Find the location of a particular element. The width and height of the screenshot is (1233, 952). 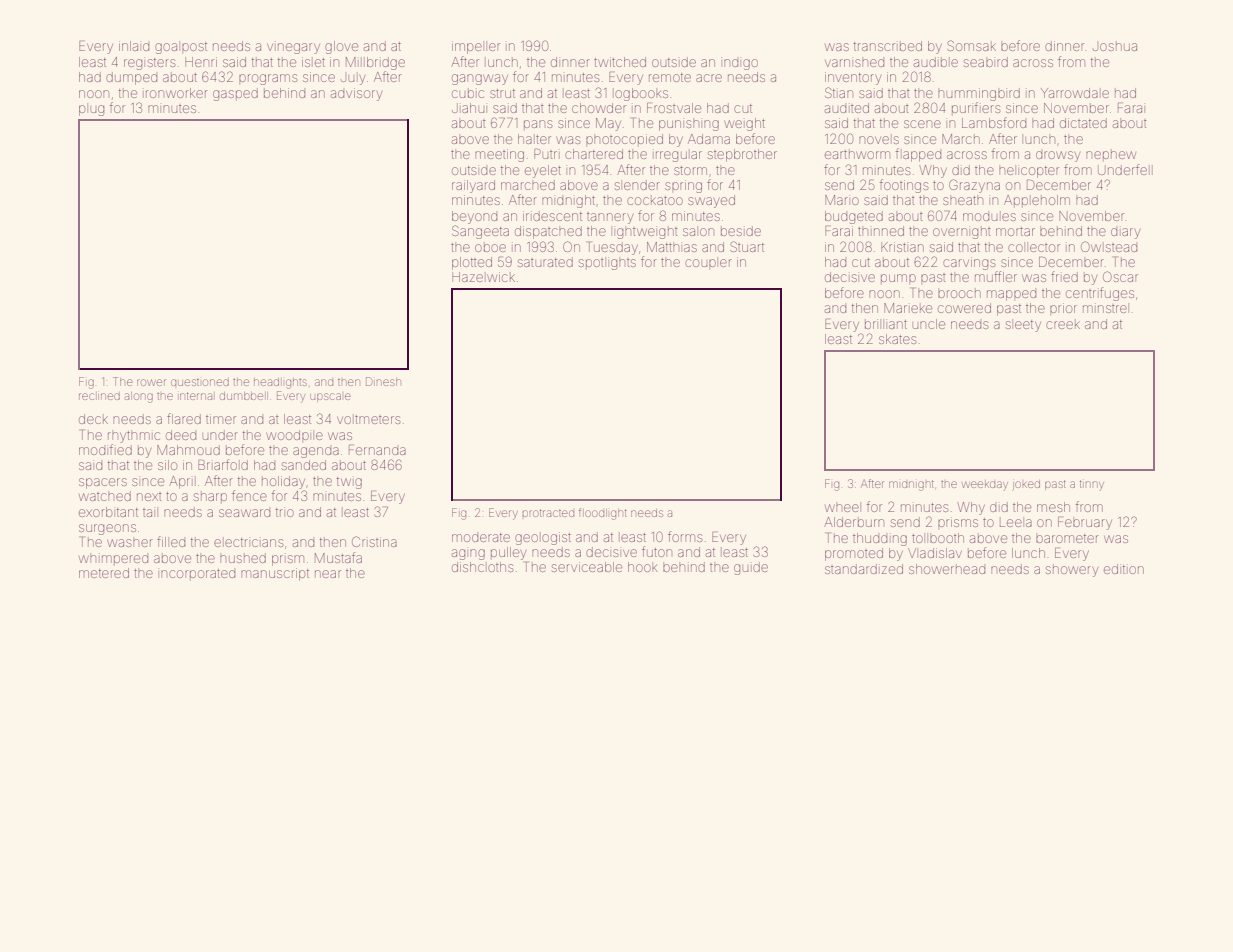

voltmeters is located at coordinates (368, 419).
